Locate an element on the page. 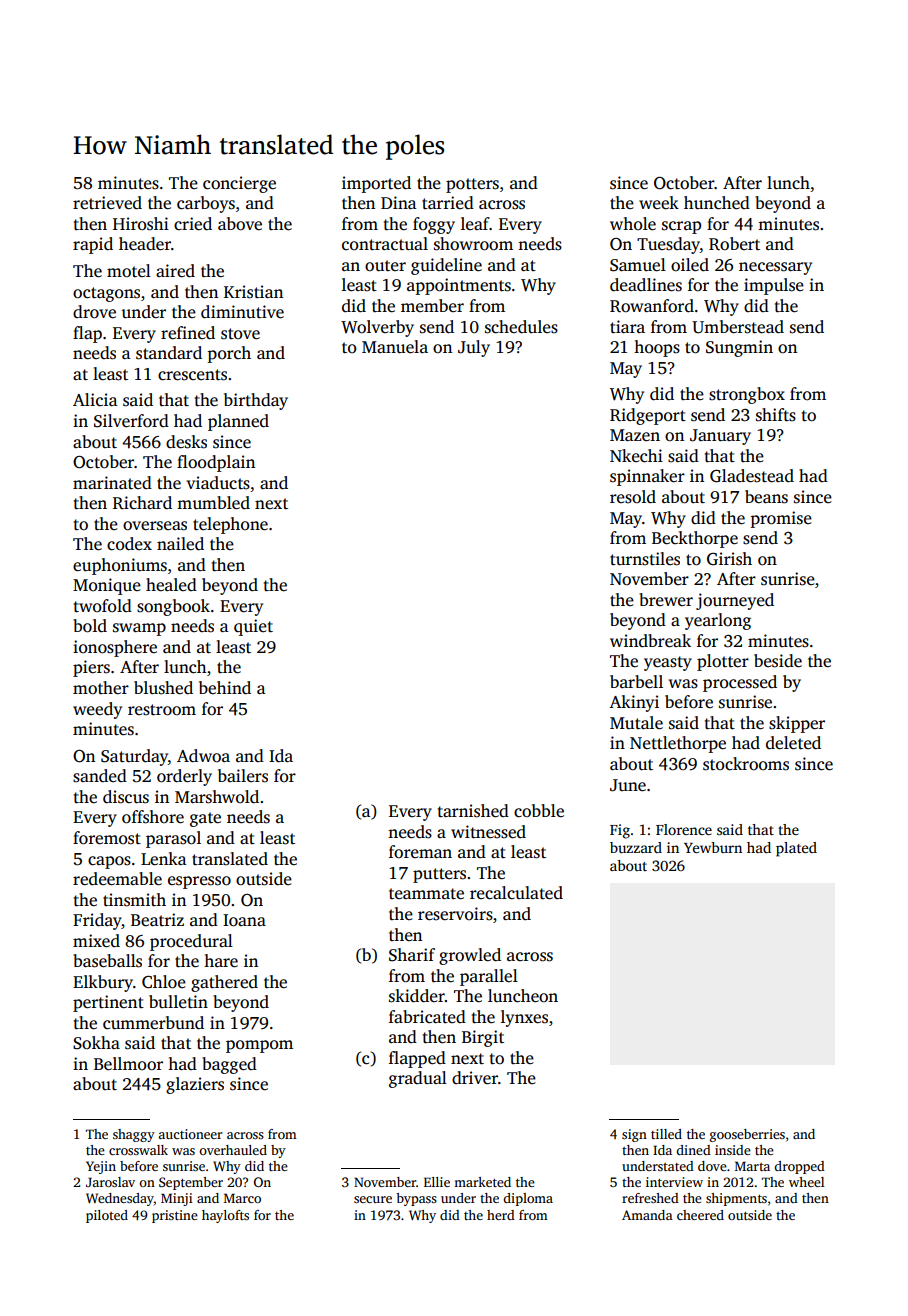 The height and width of the image is (1316, 908). shipments is located at coordinates (736, 1199).
